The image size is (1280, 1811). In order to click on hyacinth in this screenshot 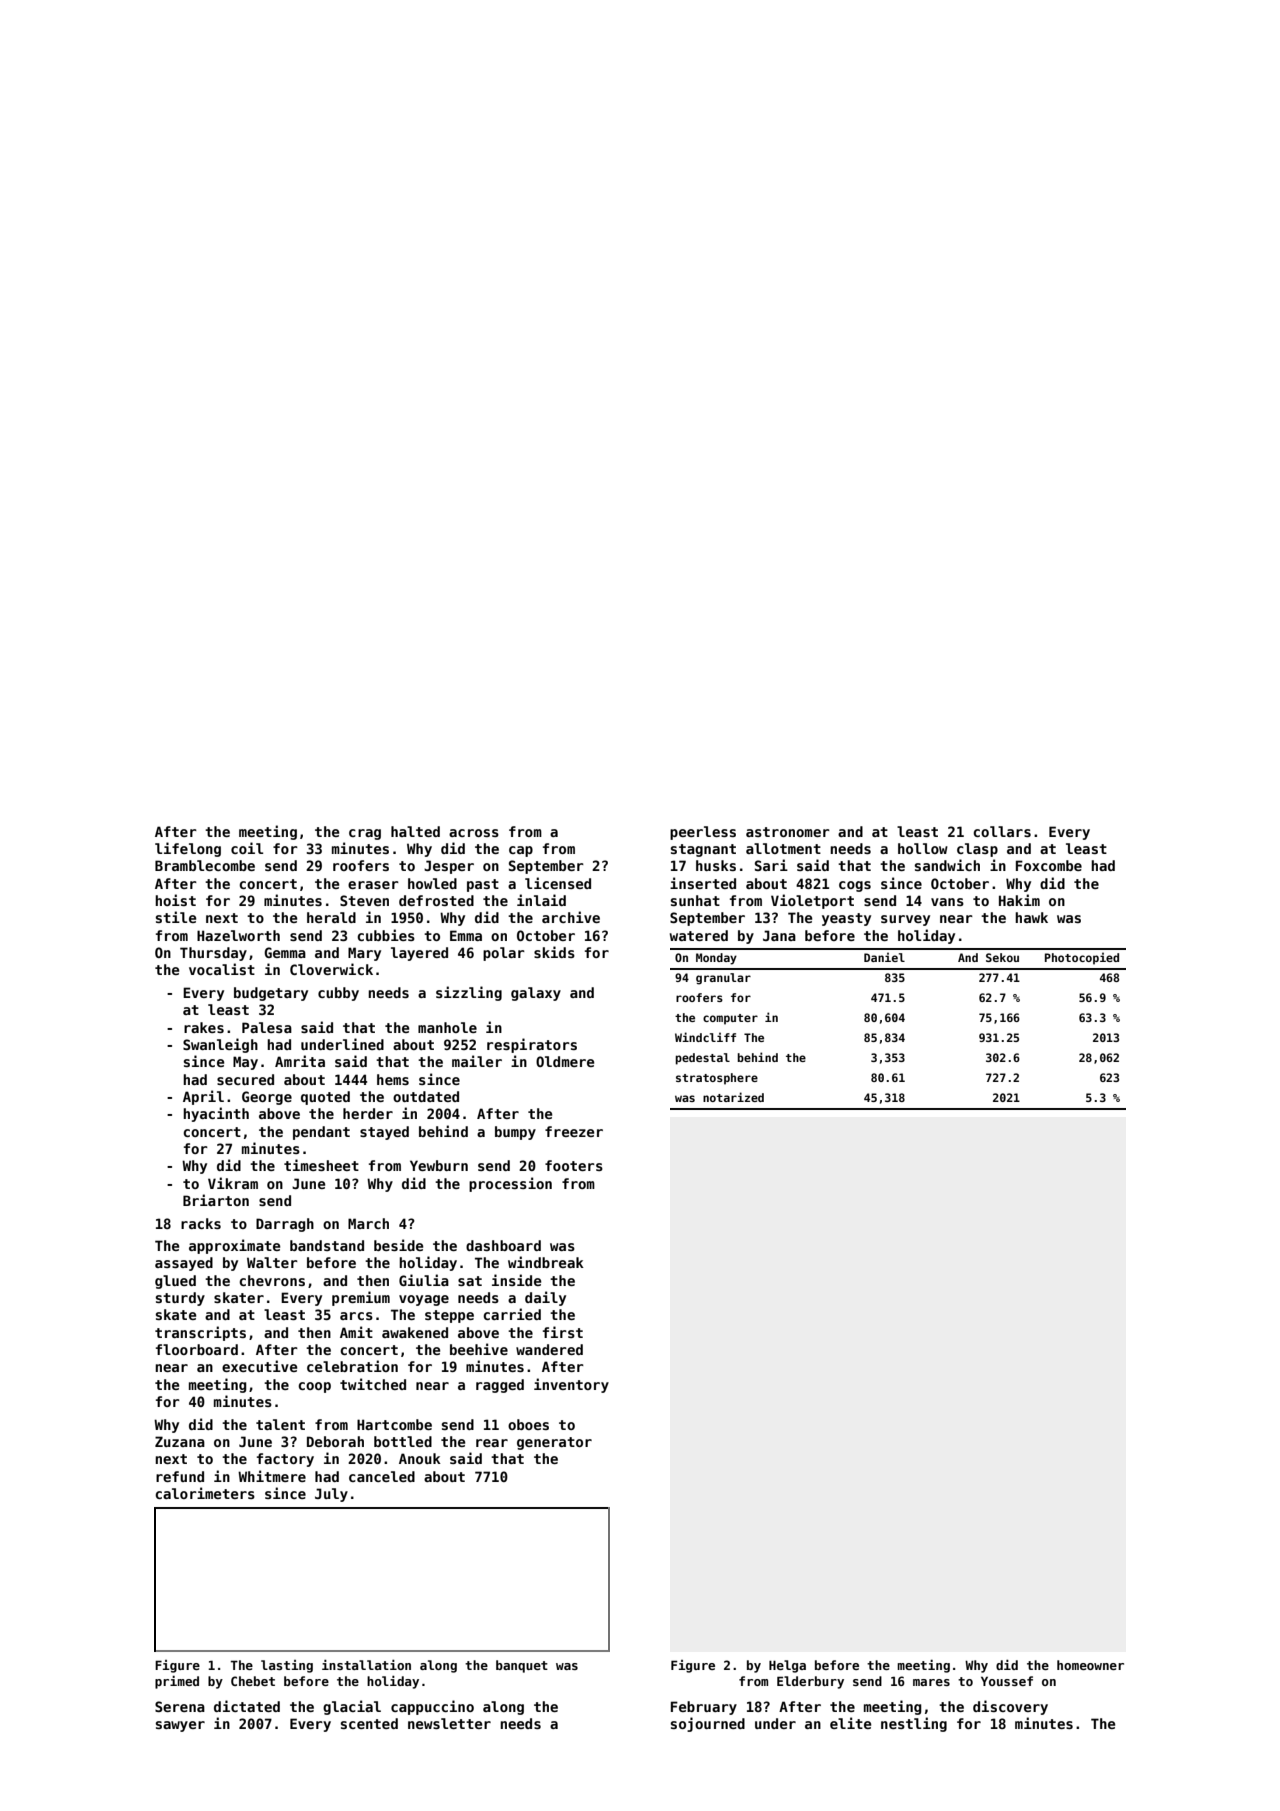, I will do `click(216, 1114)`.
